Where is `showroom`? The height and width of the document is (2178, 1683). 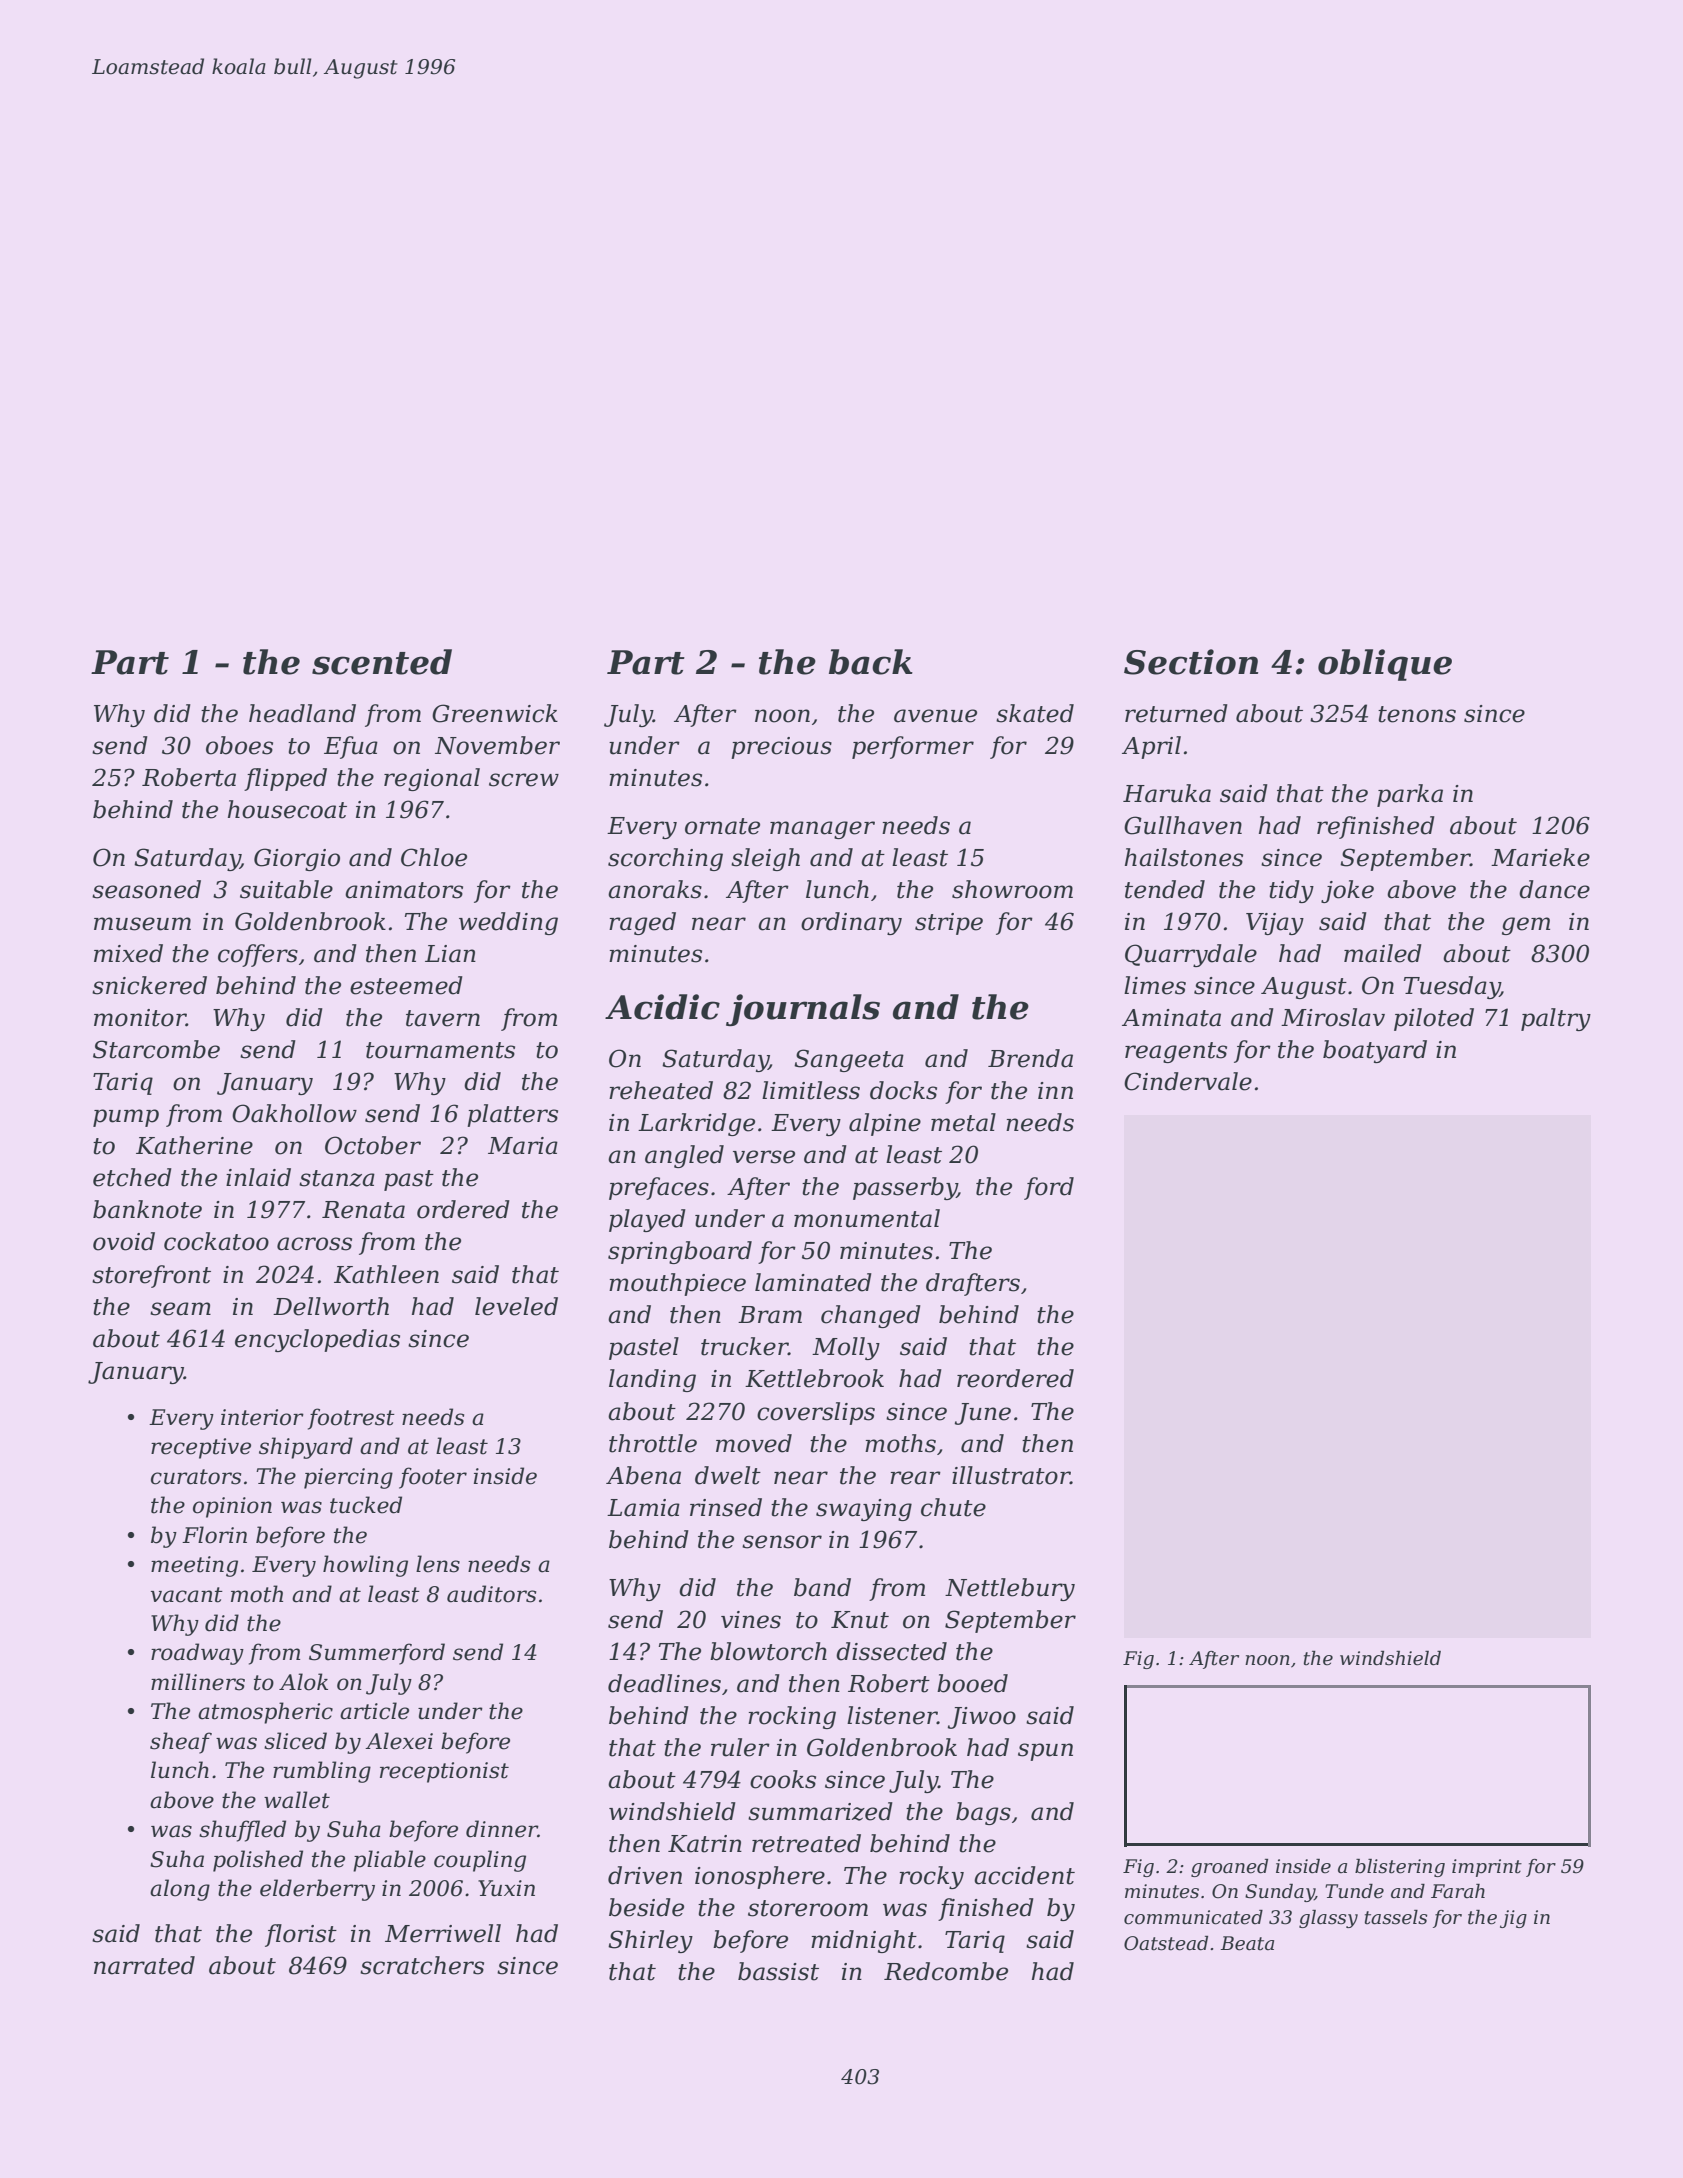
showroom is located at coordinates (1012, 889).
